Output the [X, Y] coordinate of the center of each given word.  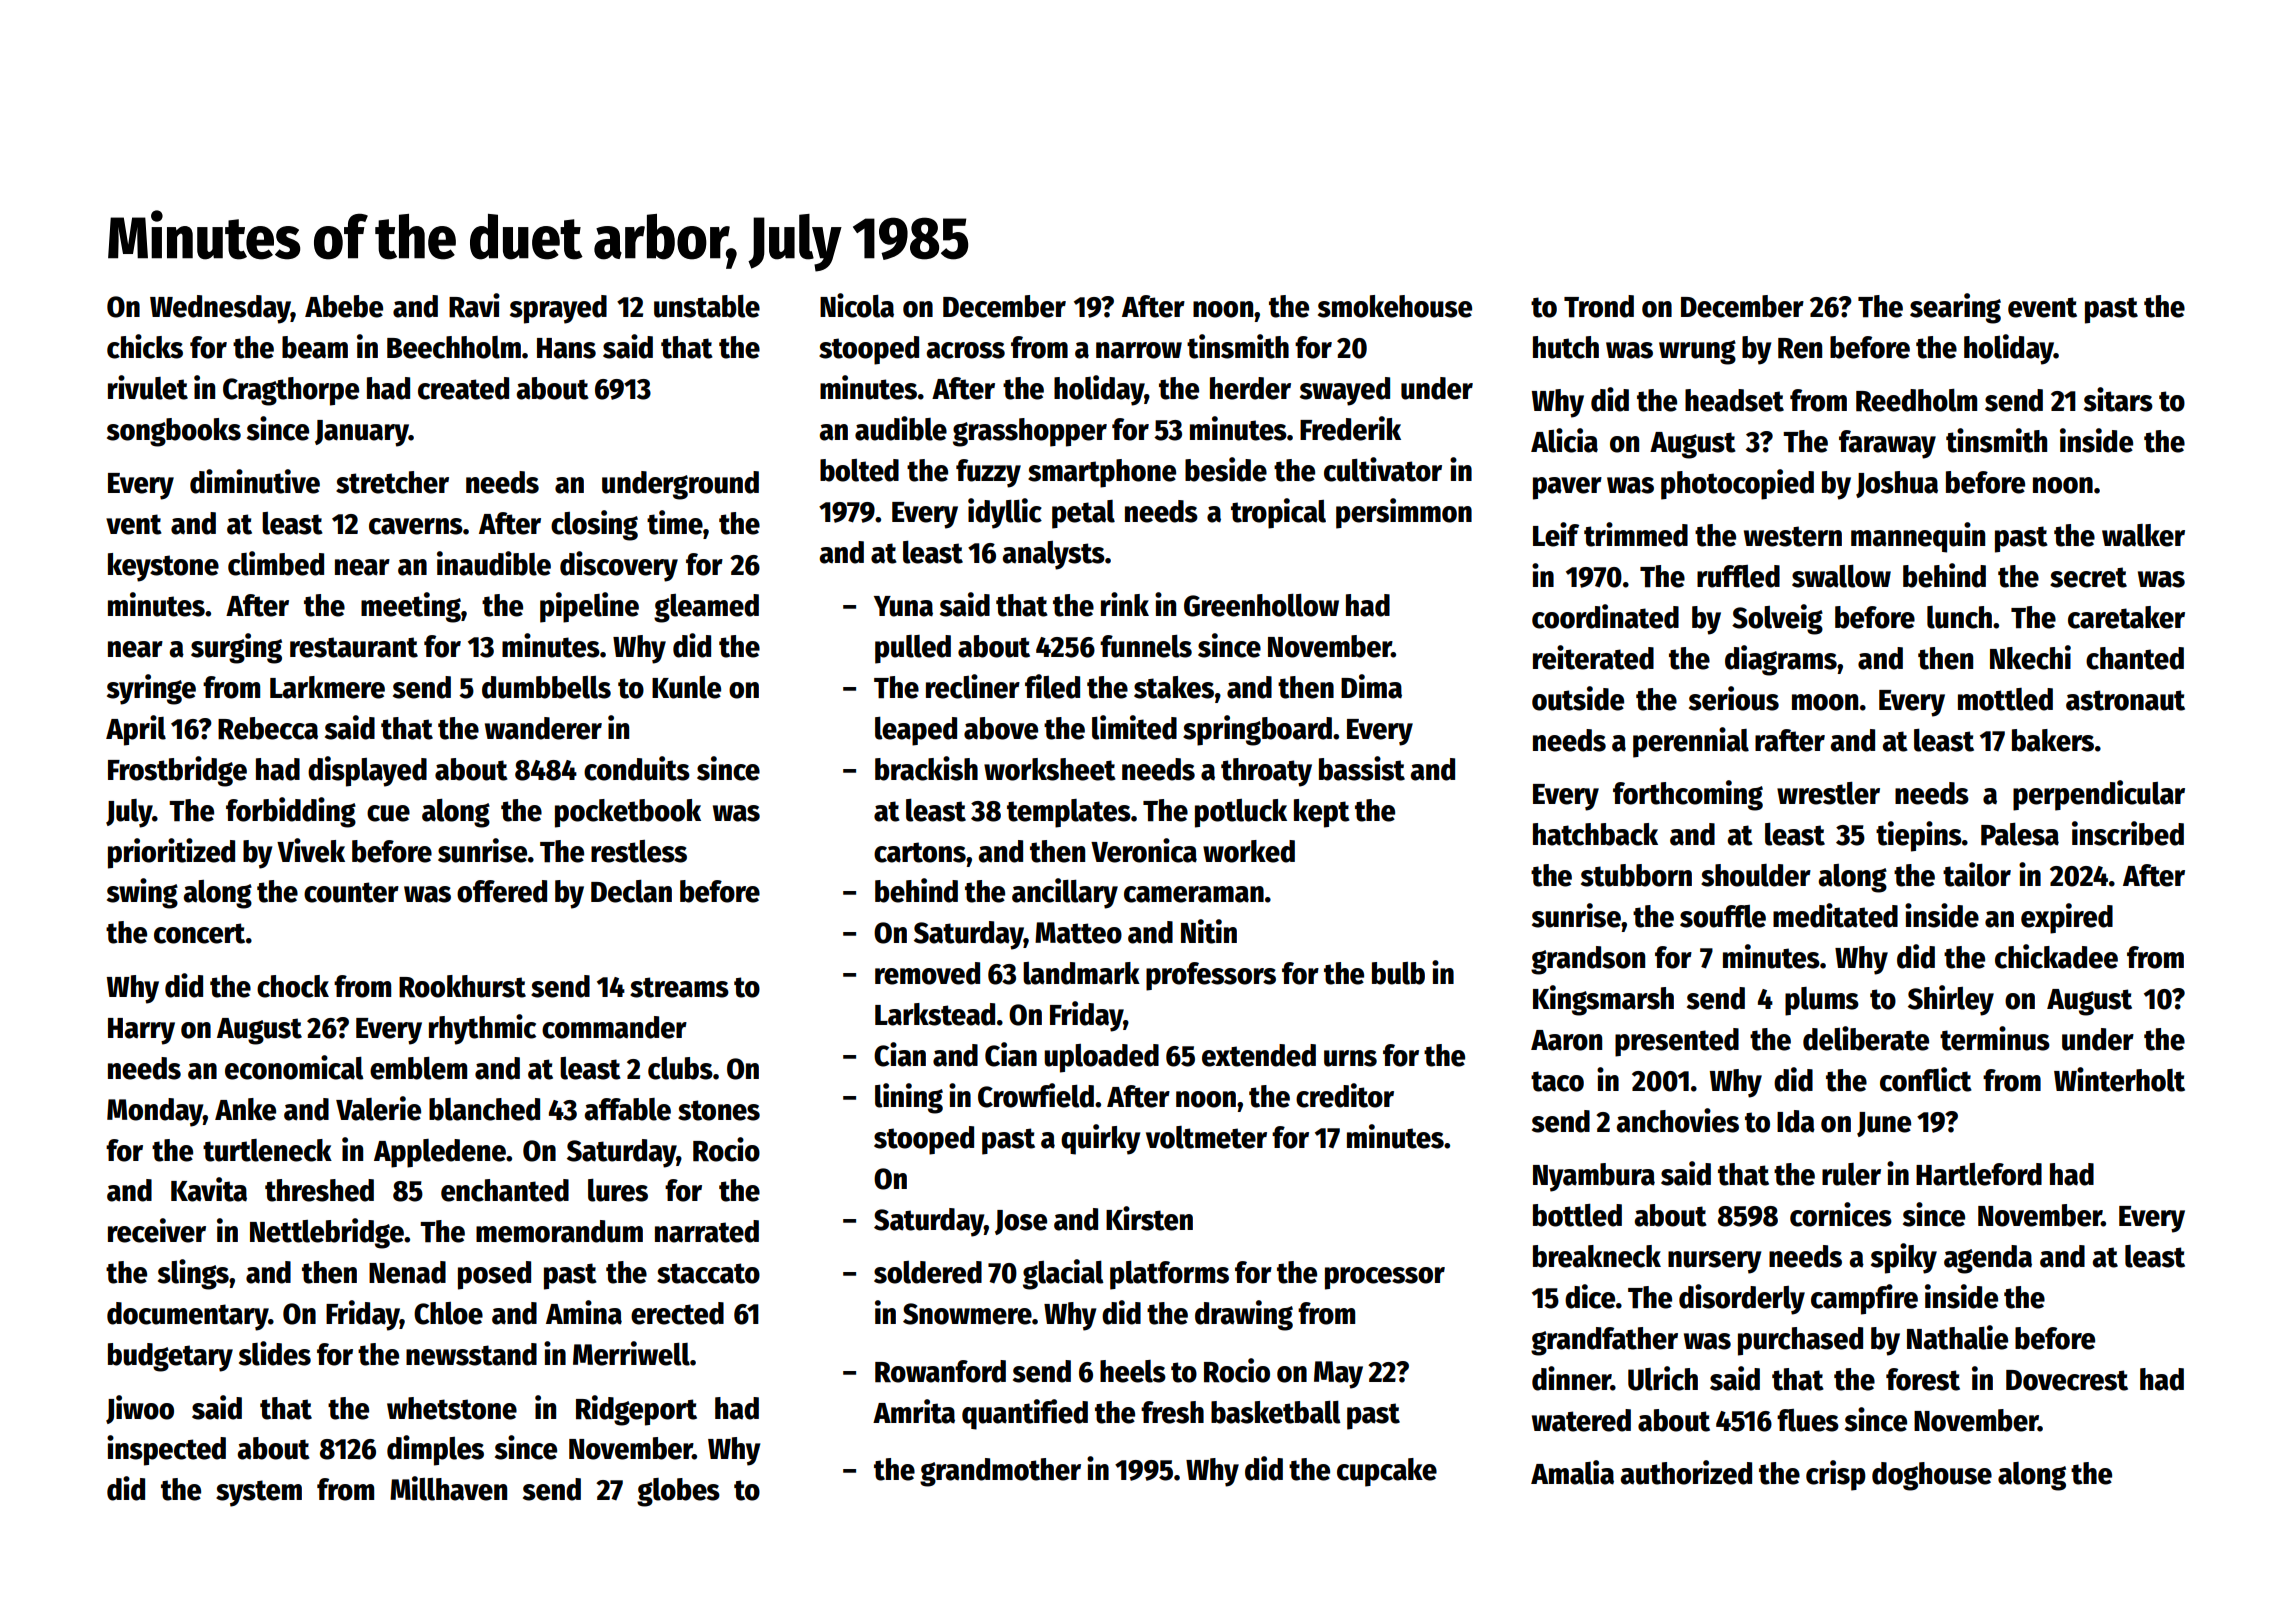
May [1338, 1375]
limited [1134, 727]
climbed [276, 563]
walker [2143, 535]
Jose [1021, 1222]
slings [193, 1274]
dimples [435, 1450]
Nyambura [1594, 1177]
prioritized [171, 853]
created [463, 388]
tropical [1278, 513]
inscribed [2128, 833]
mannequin [1918, 537]
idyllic [1005, 513]
